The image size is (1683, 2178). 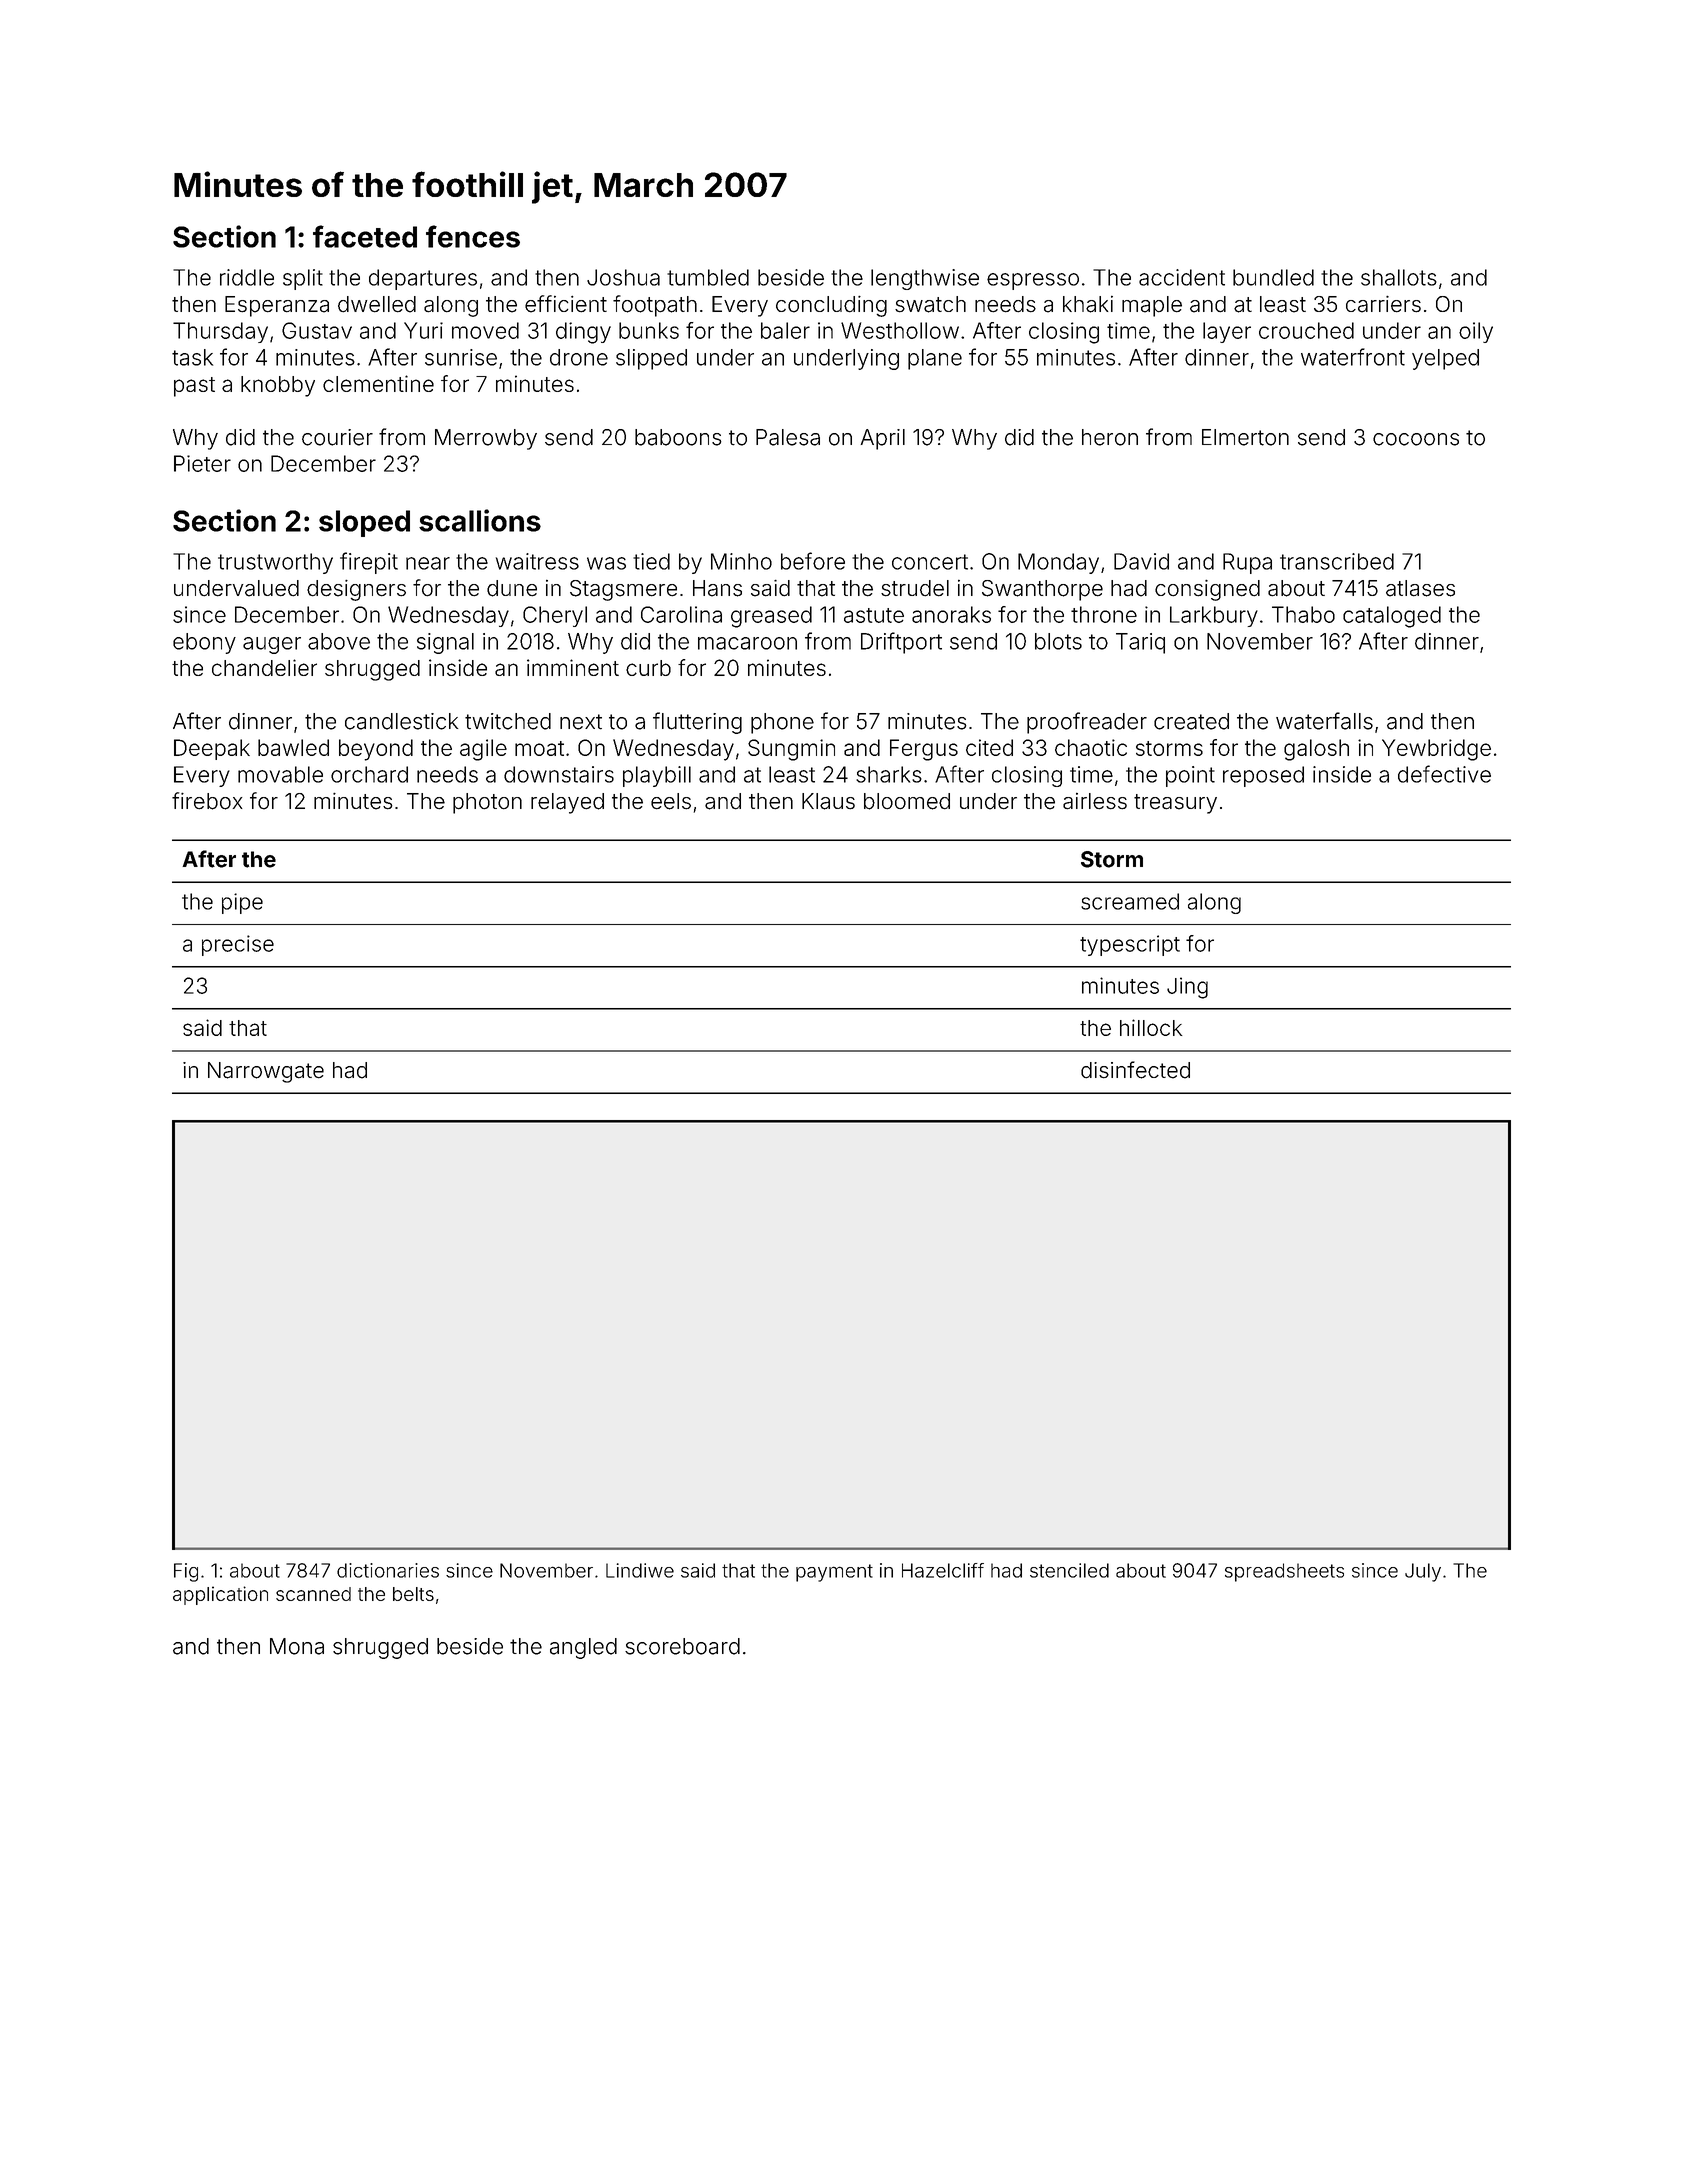 What do you see at coordinates (297, 1646) in the page?
I see `Mona` at bounding box center [297, 1646].
